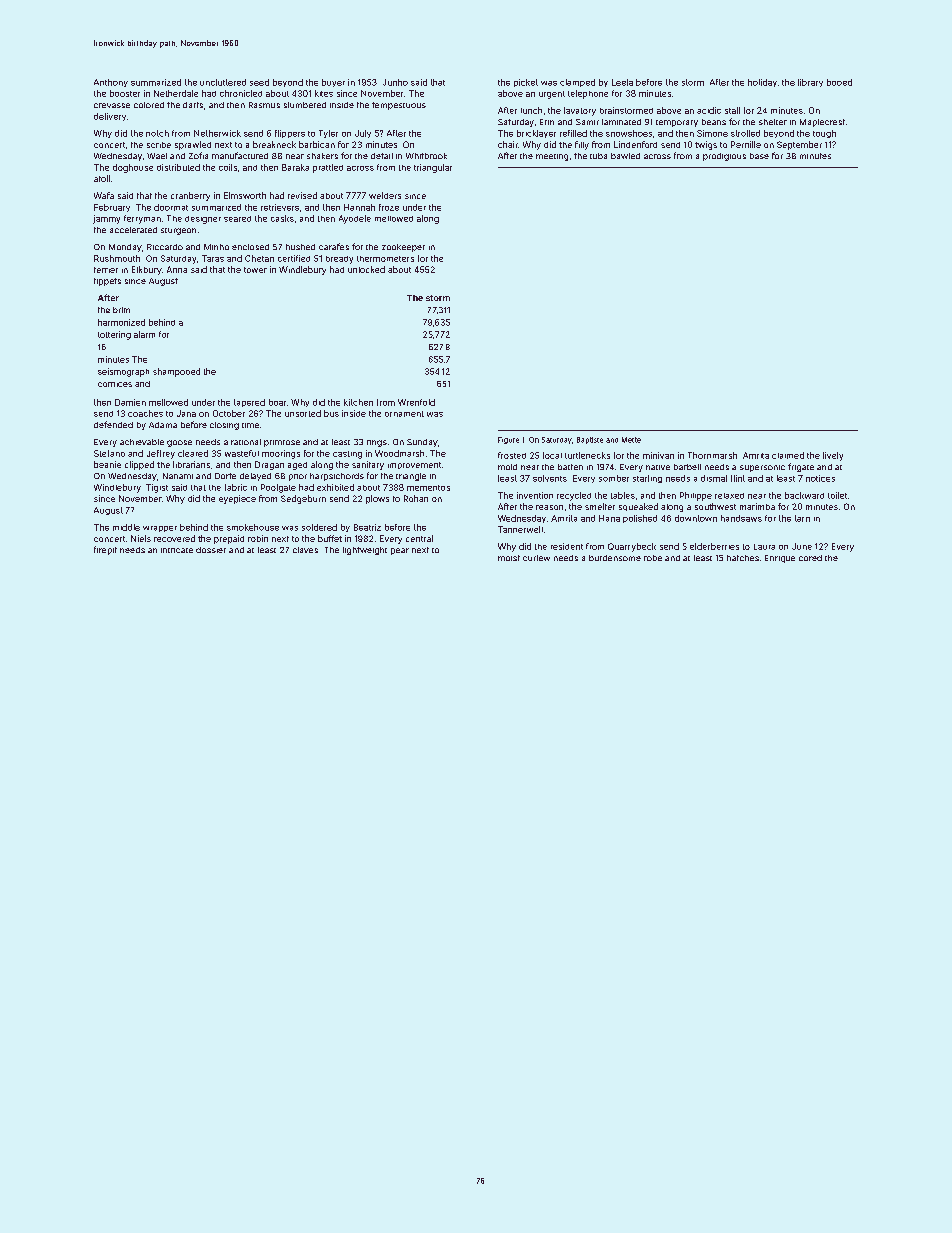 The height and width of the screenshot is (1233, 952). Describe the element at coordinates (759, 156) in the screenshot. I see `base` at that location.
